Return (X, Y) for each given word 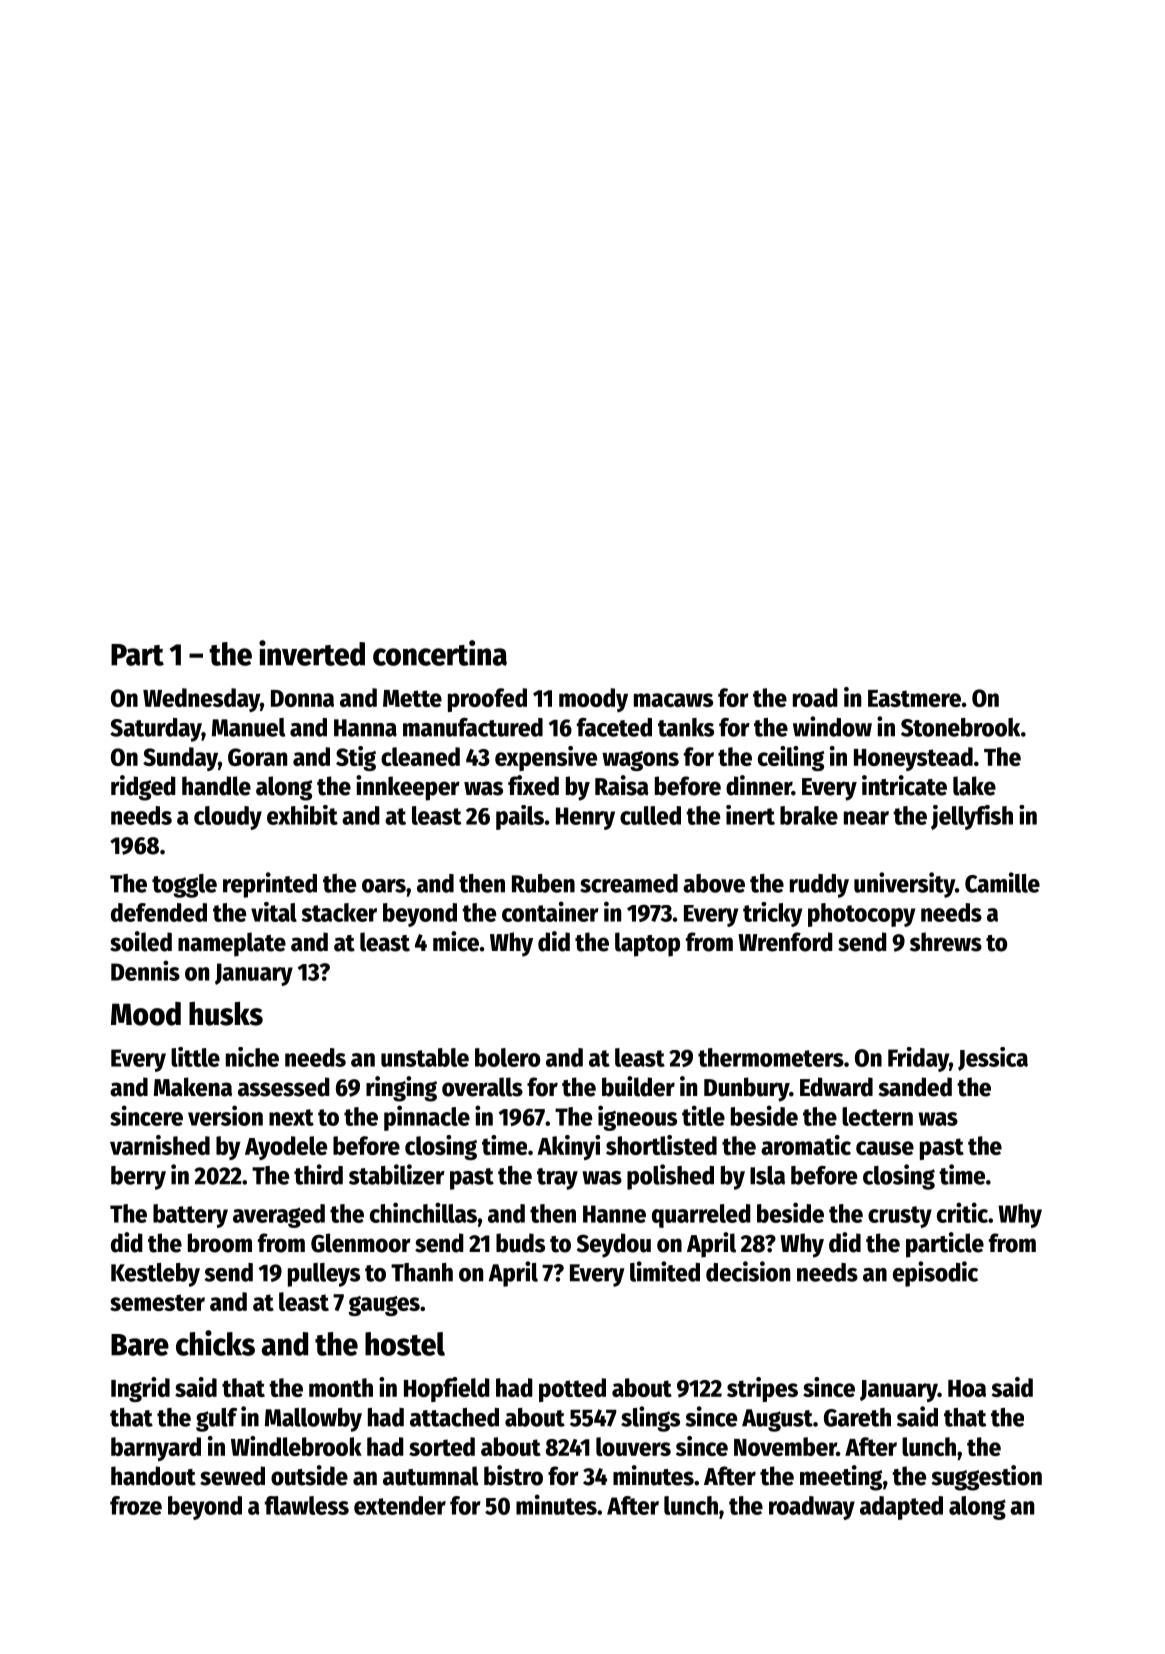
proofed (487, 700)
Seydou (614, 1245)
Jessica (993, 1059)
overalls (482, 1087)
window (832, 726)
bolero (507, 1057)
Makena (193, 1087)
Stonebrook (960, 727)
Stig (356, 758)
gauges (384, 1306)
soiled (141, 941)
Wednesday (201, 700)
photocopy (861, 915)
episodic (935, 1274)
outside (309, 1475)
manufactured (473, 727)
